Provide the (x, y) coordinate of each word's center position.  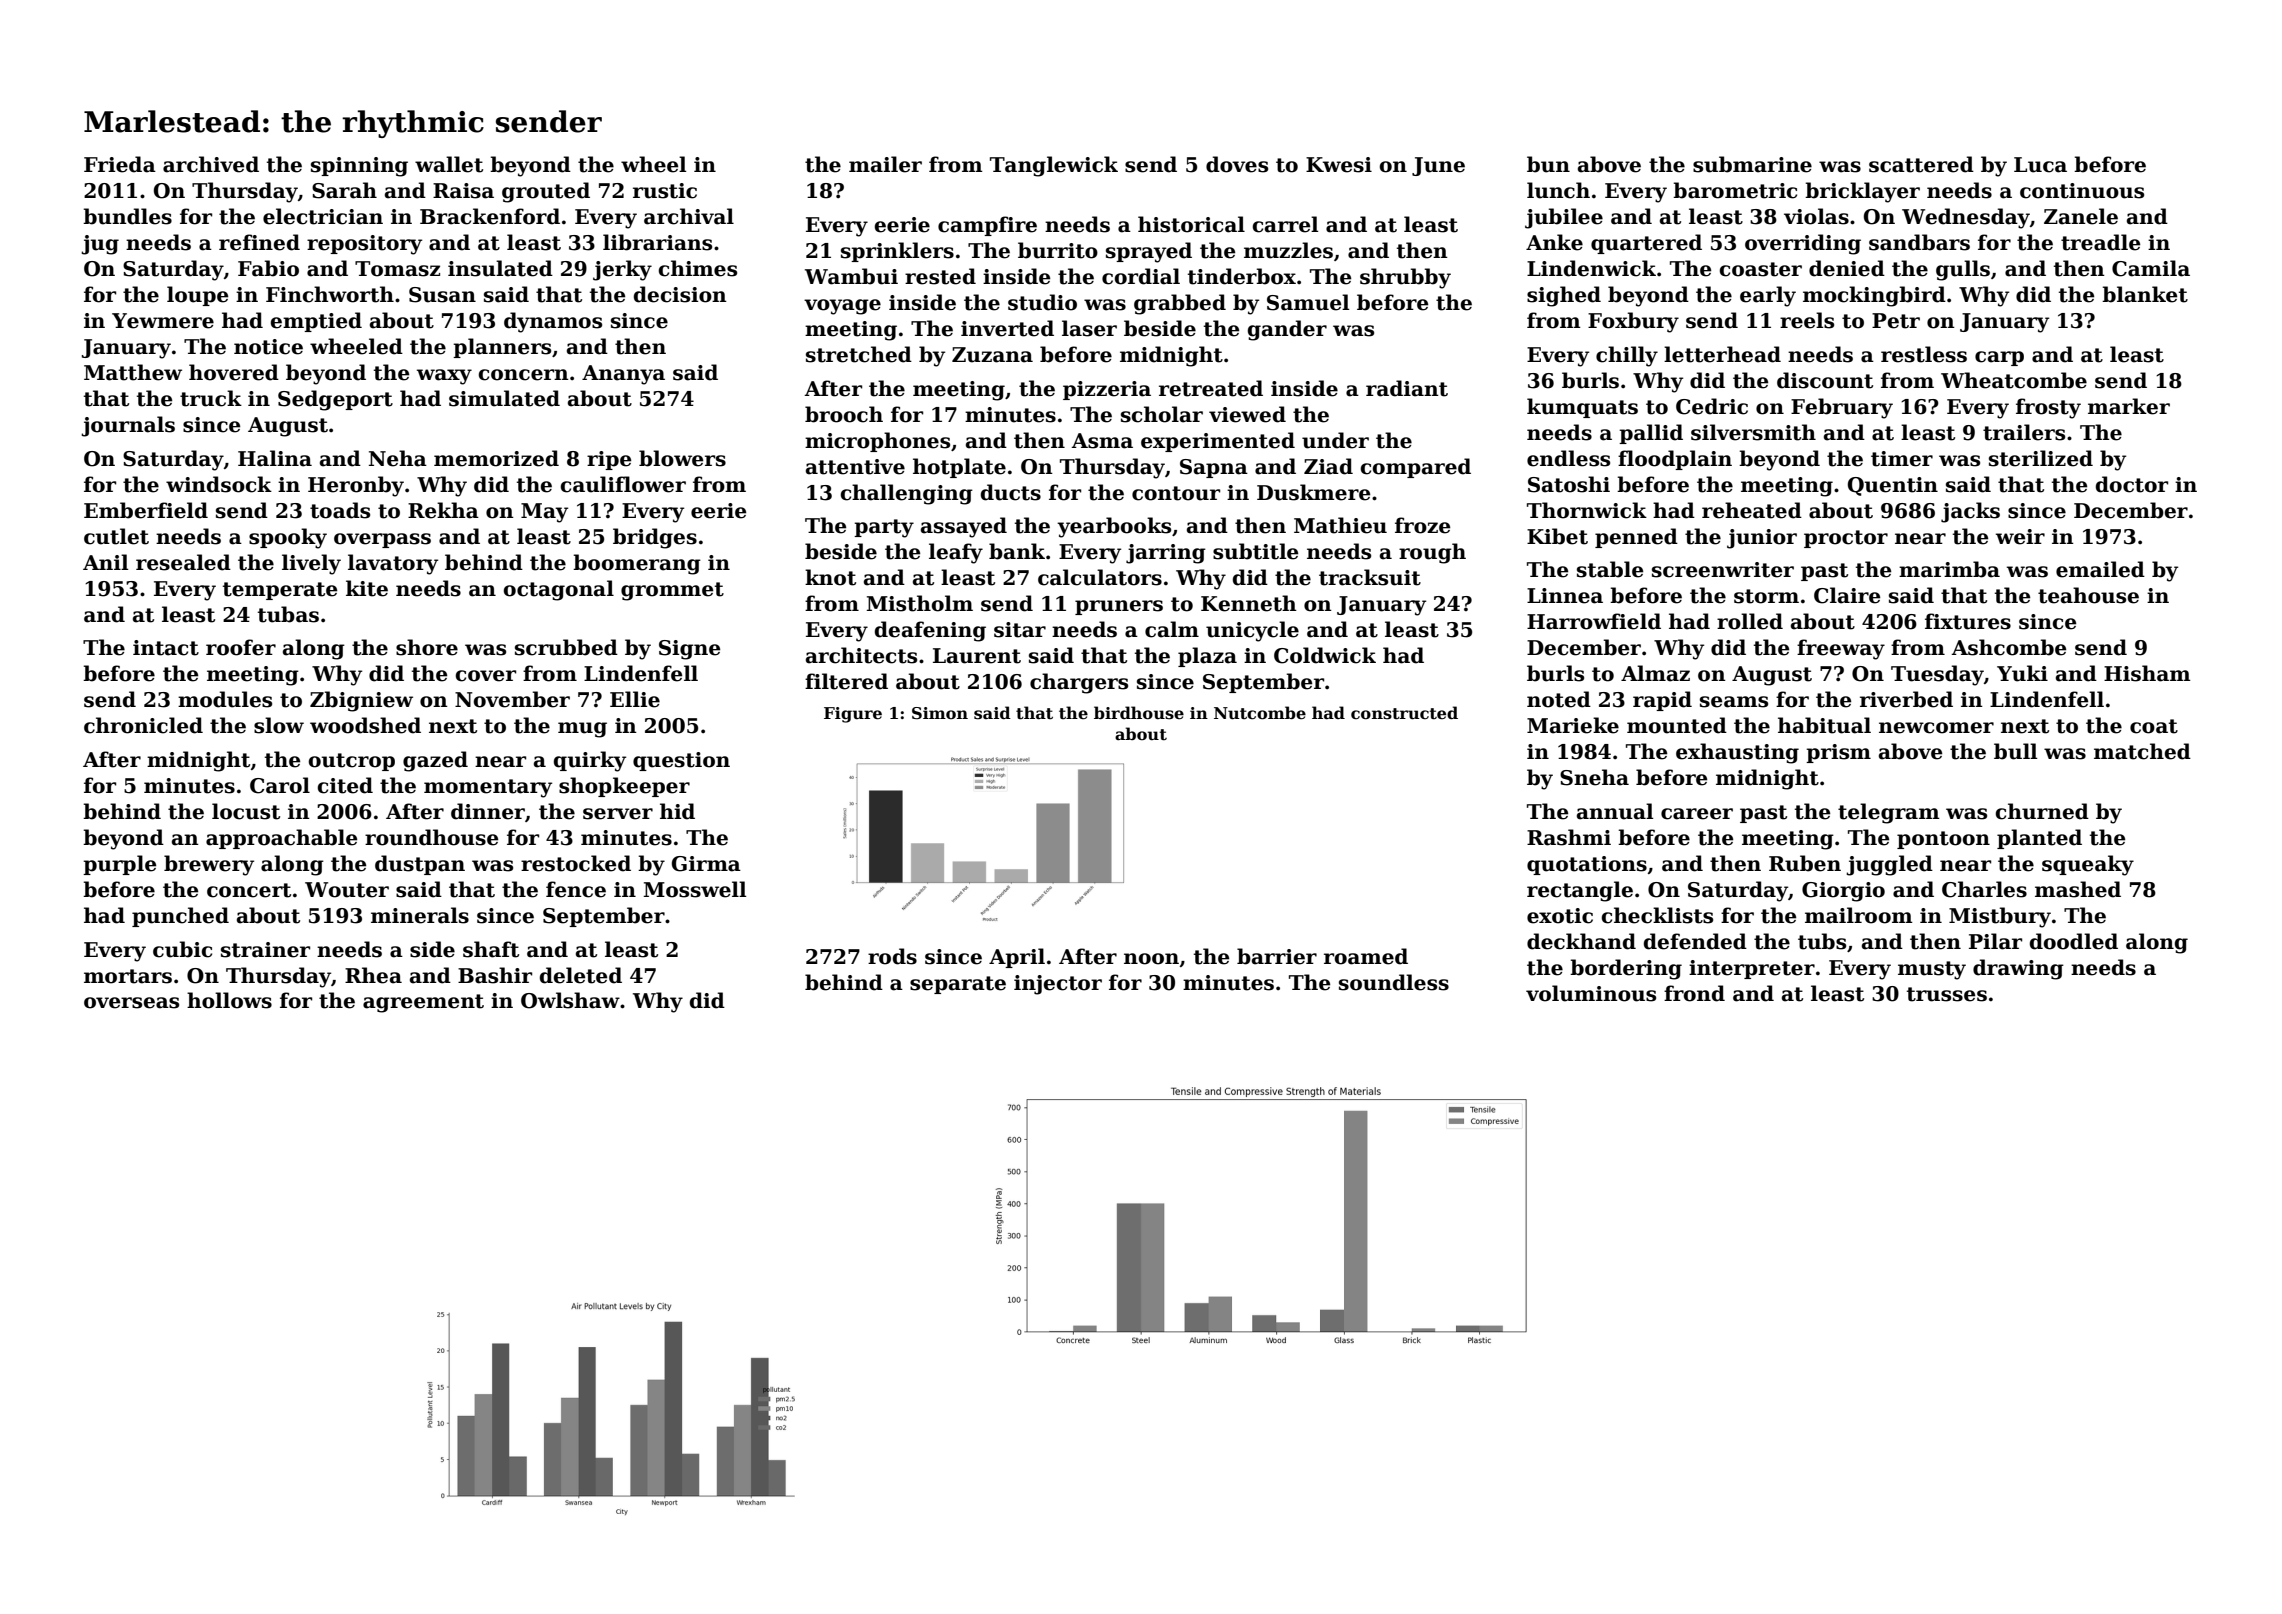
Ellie (635, 699)
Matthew (133, 372)
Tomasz (397, 269)
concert (249, 890)
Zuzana (992, 355)
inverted (1007, 328)
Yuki (2022, 673)
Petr (1896, 321)
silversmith (1753, 432)
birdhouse (1139, 713)
